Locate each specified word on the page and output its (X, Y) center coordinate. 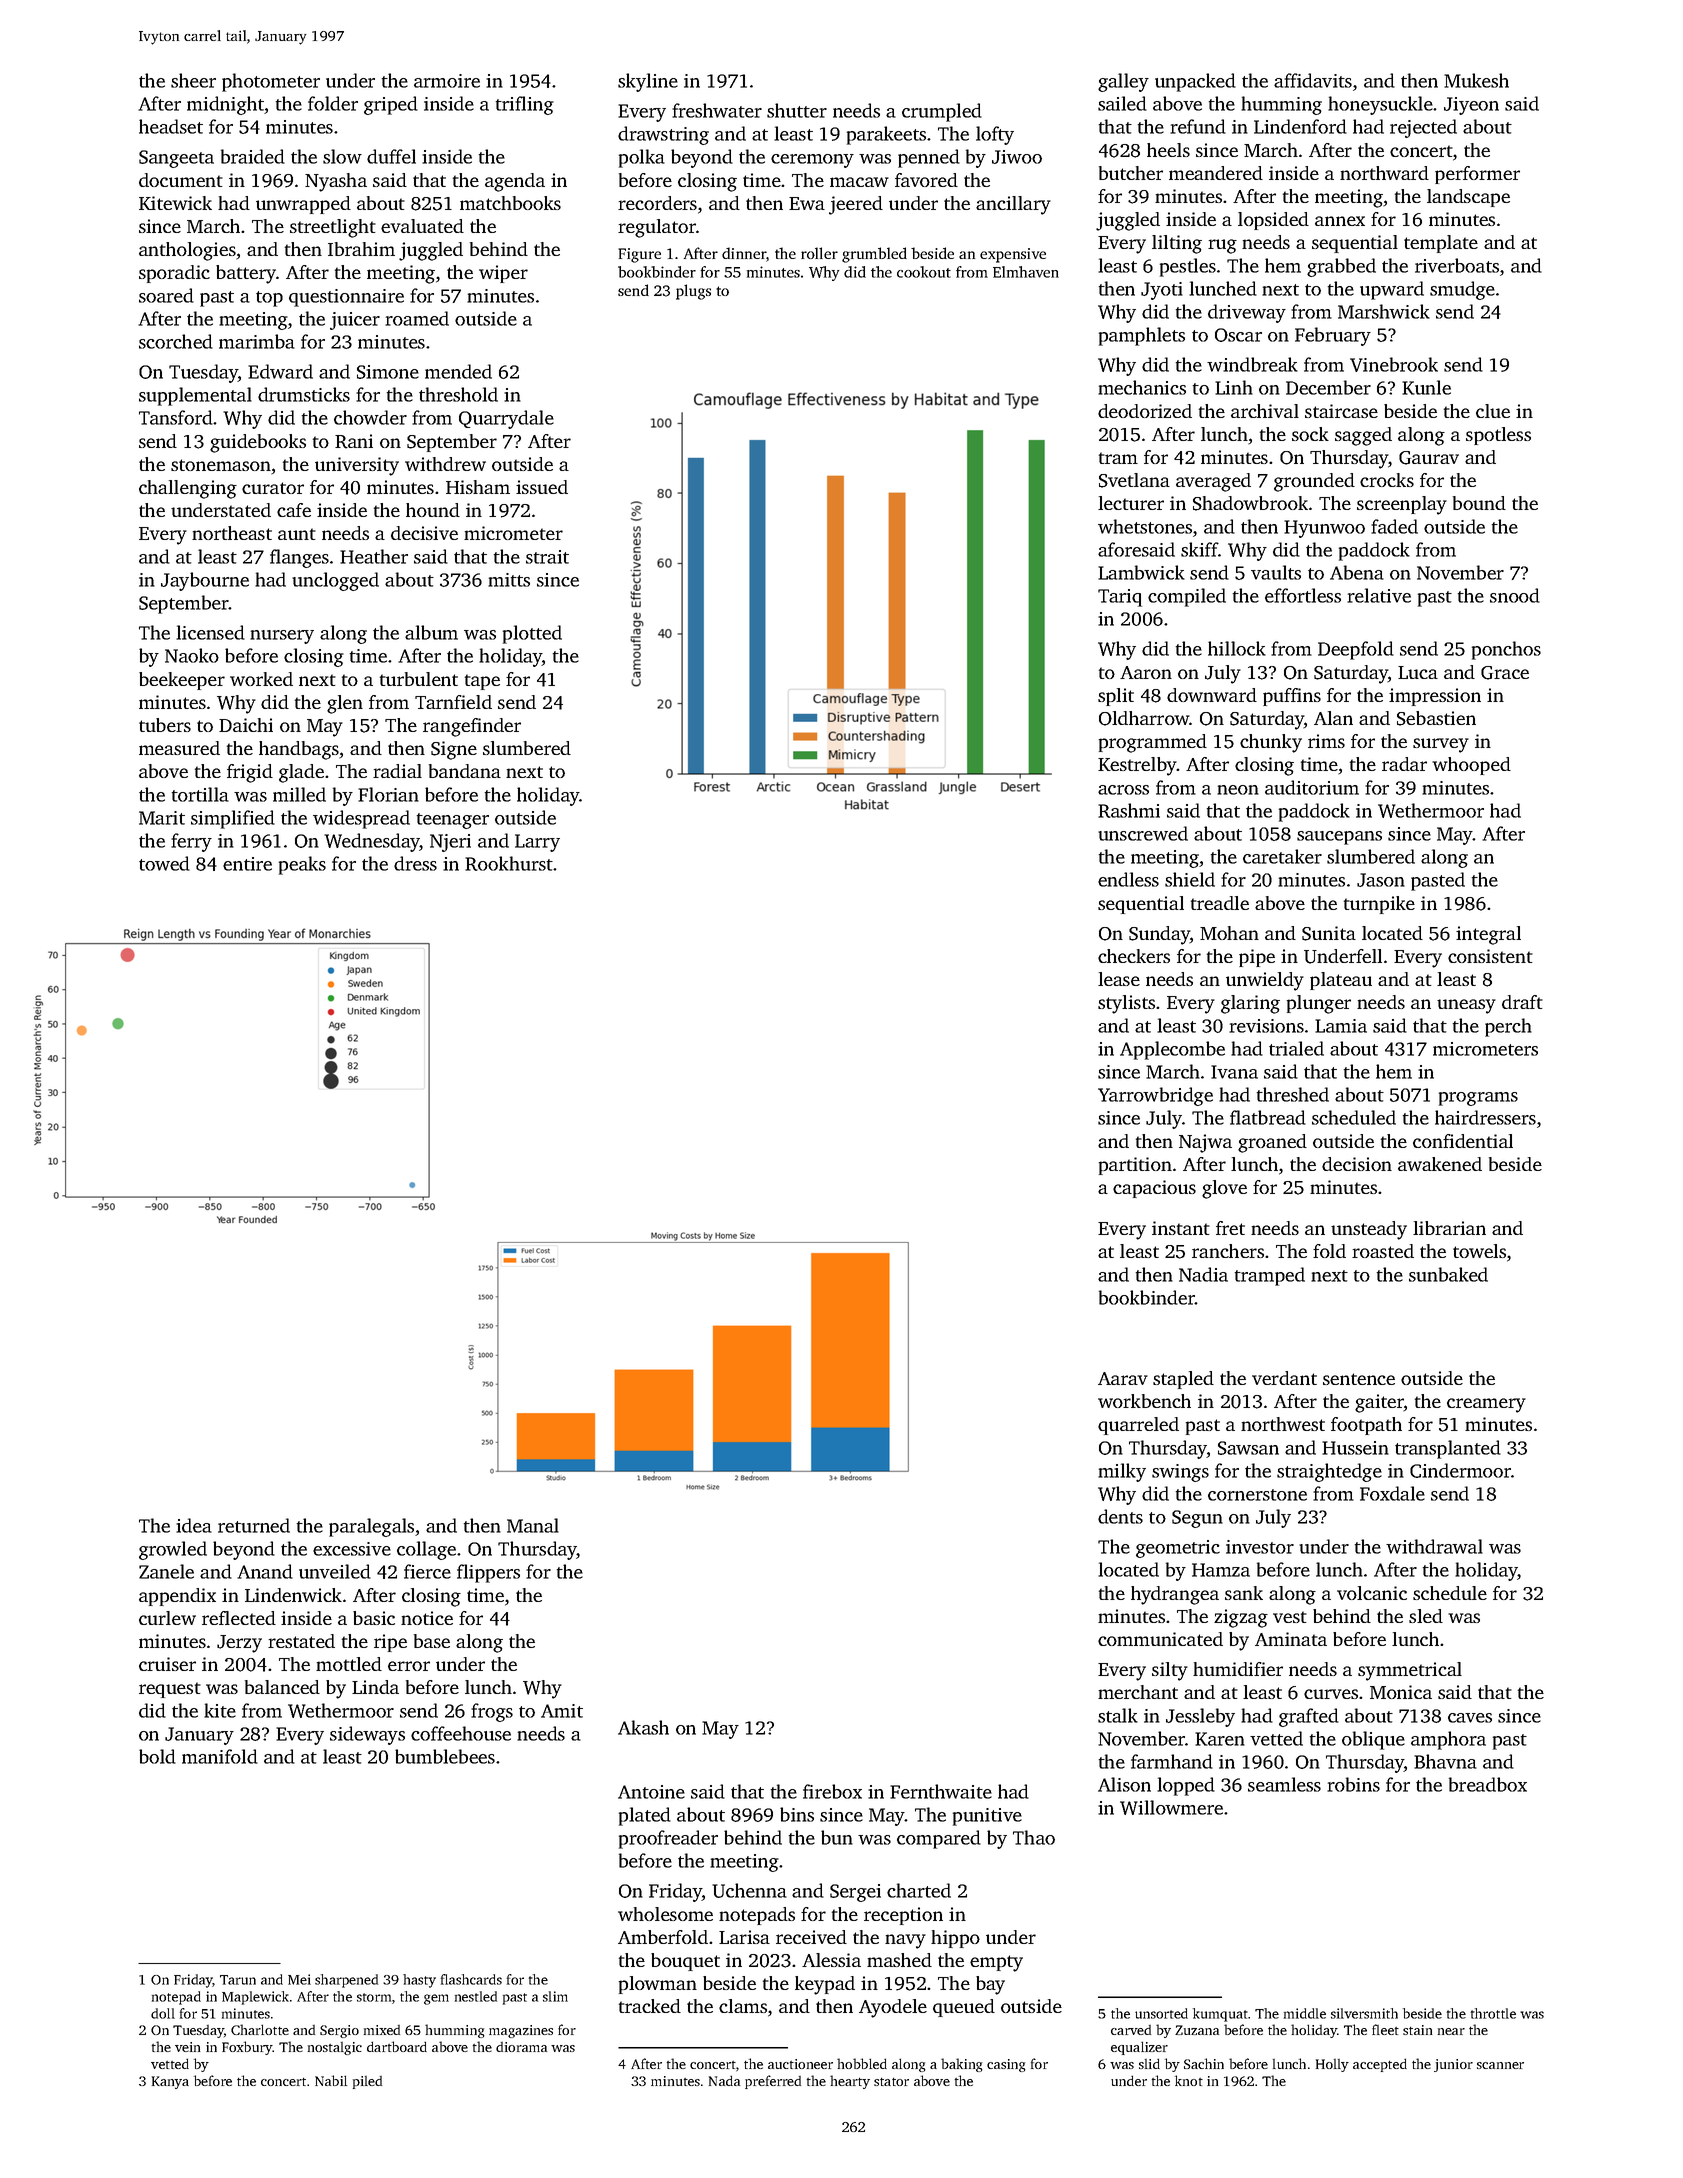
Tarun (238, 1980)
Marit (162, 818)
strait (547, 557)
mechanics (1142, 387)
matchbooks (510, 203)
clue (1493, 411)
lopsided (1273, 221)
